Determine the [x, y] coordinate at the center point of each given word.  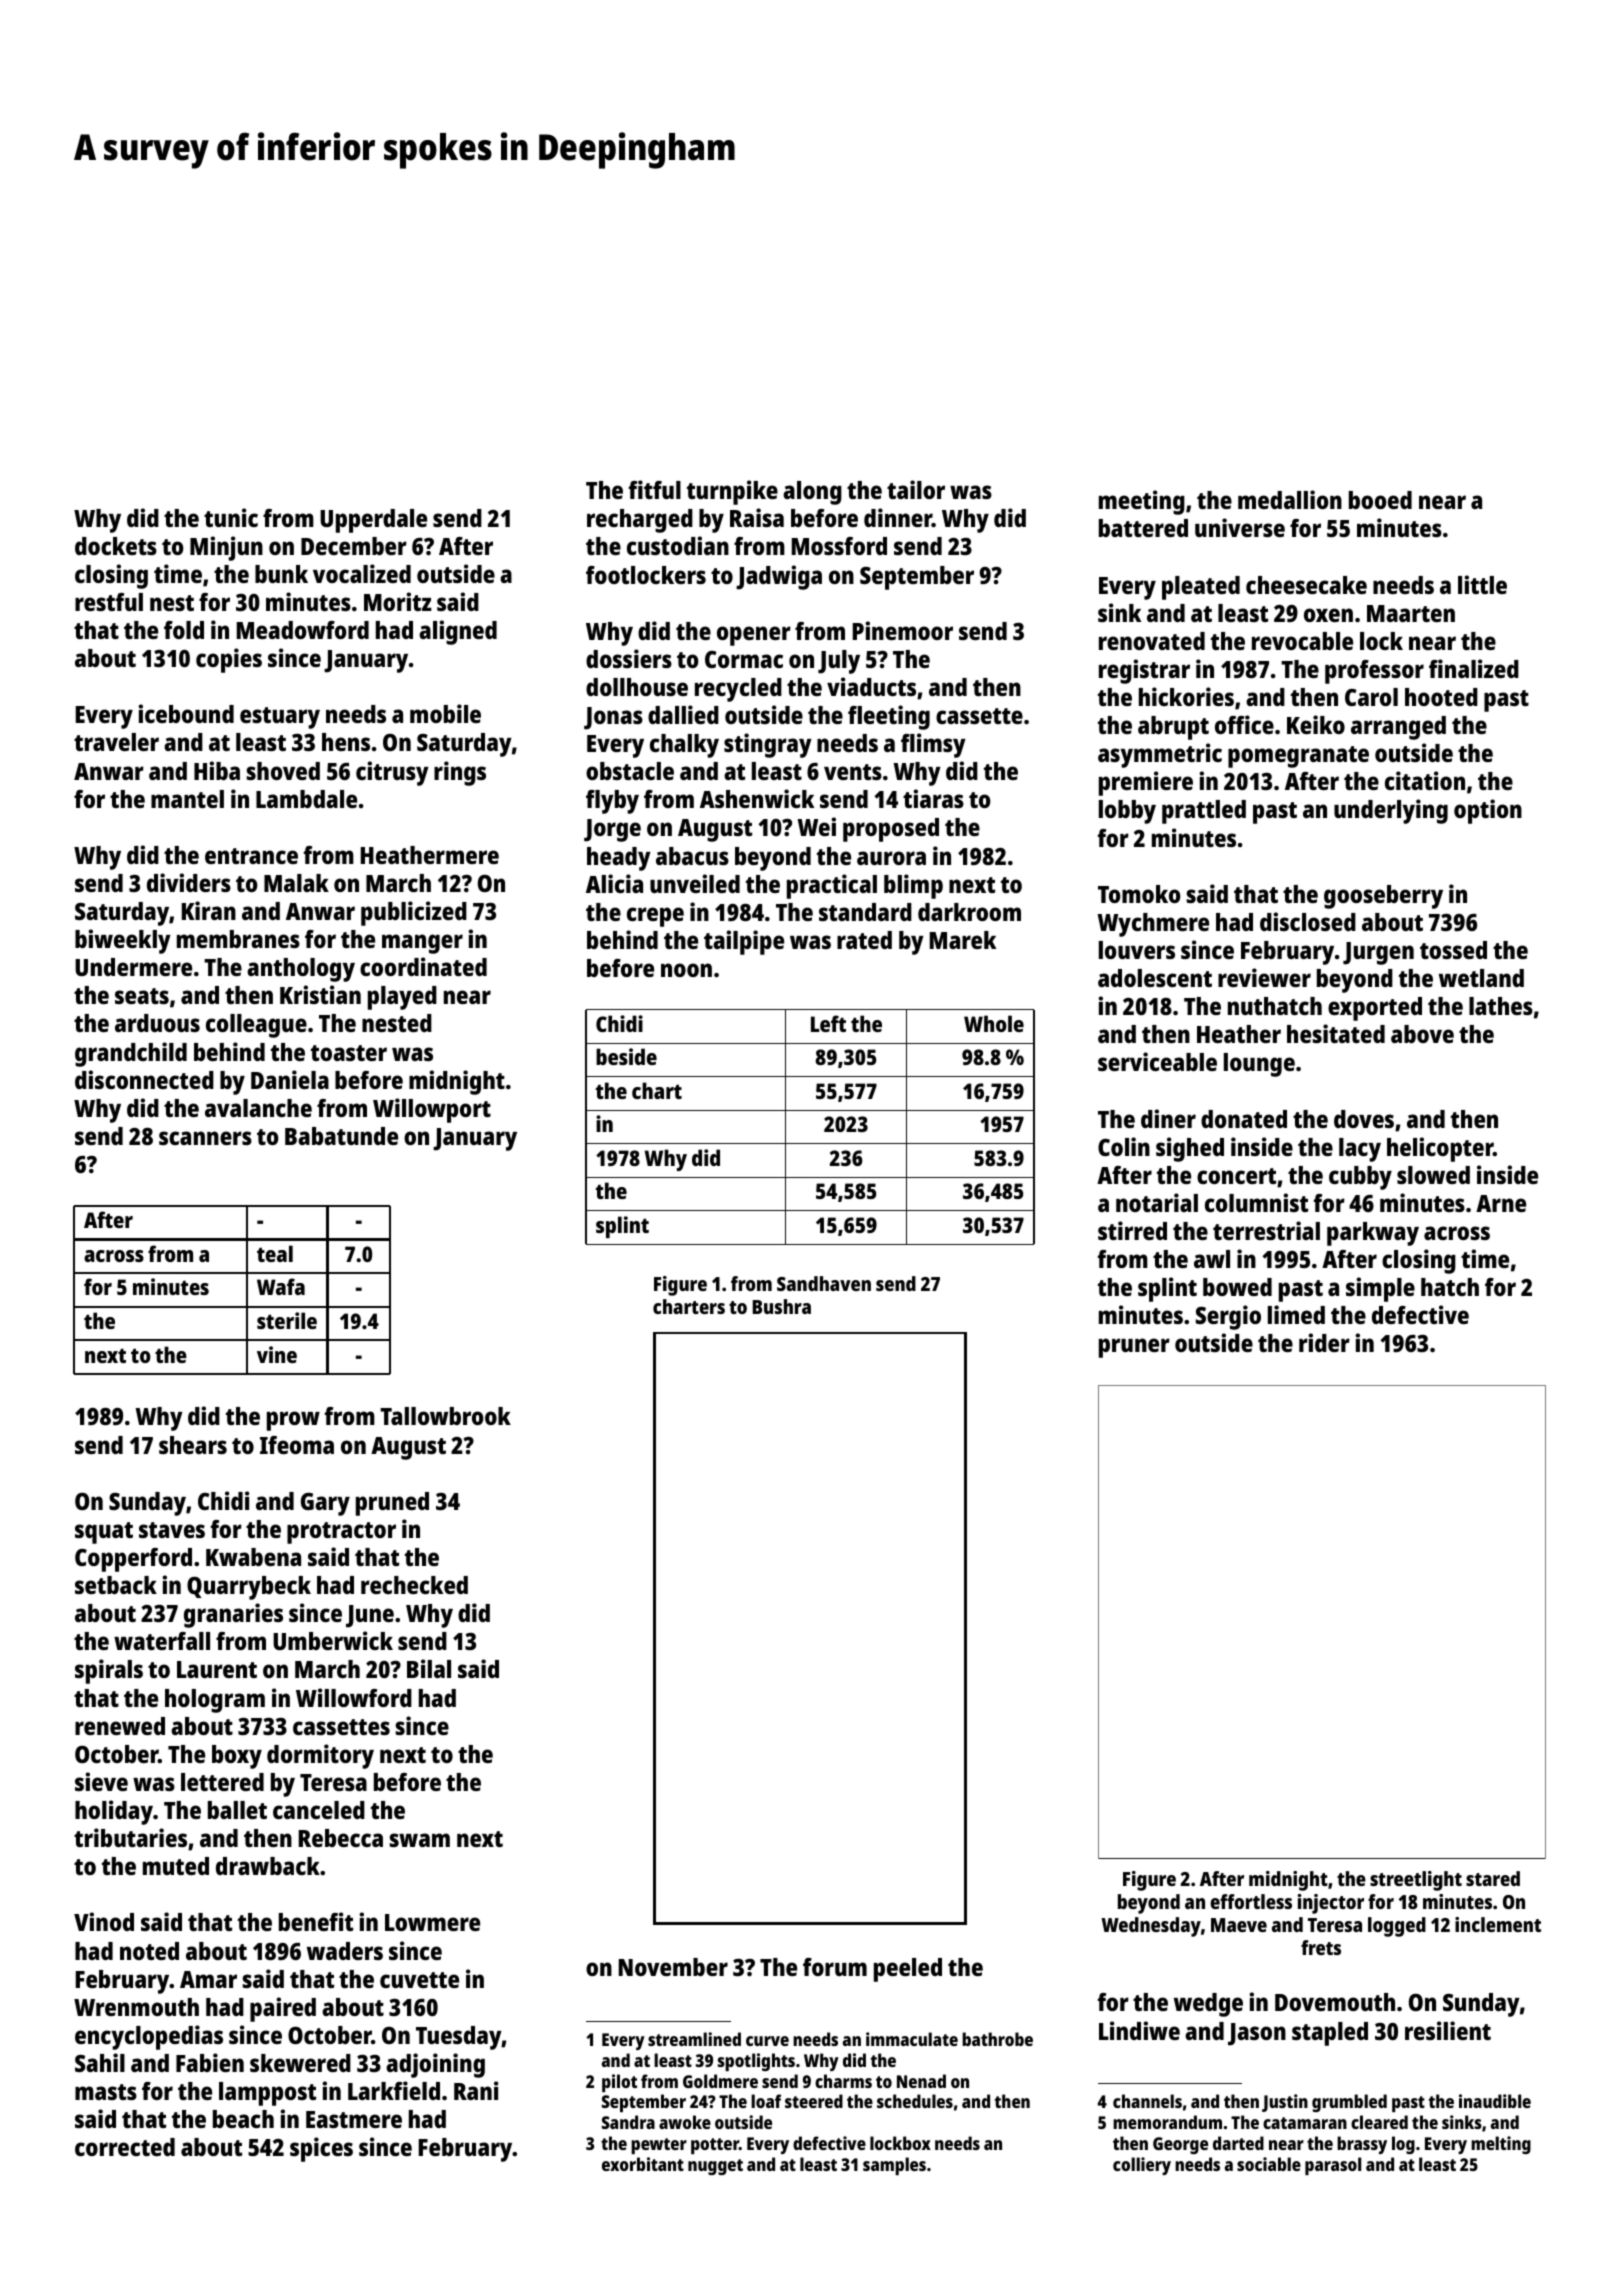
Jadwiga [779, 577]
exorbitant [643, 2164]
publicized [414, 913]
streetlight [1416, 1881]
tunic [231, 517]
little [1482, 584]
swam [419, 1840]
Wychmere [1153, 925]
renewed [120, 1726]
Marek [963, 940]
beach [243, 2119]
